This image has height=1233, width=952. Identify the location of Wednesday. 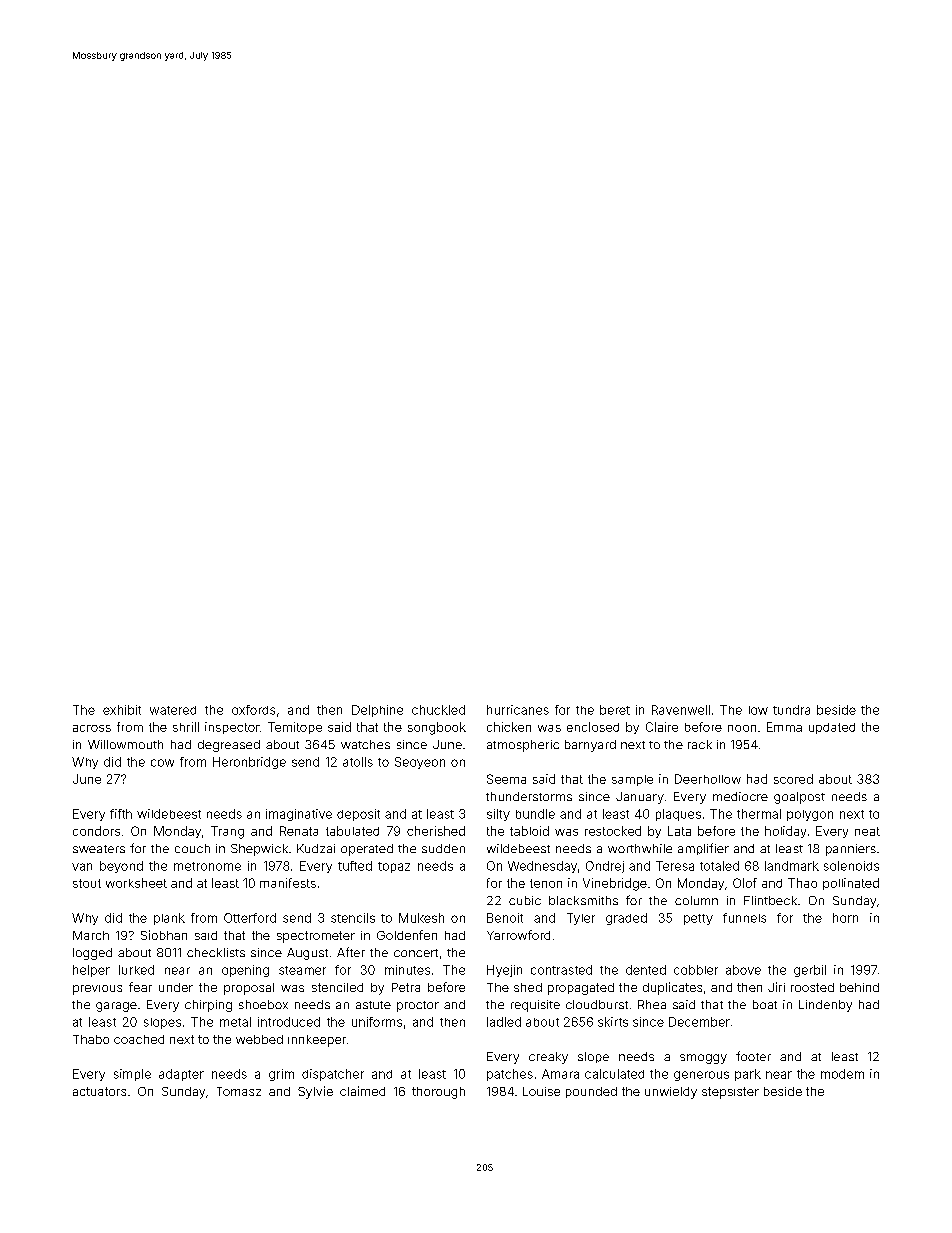
(542, 867).
